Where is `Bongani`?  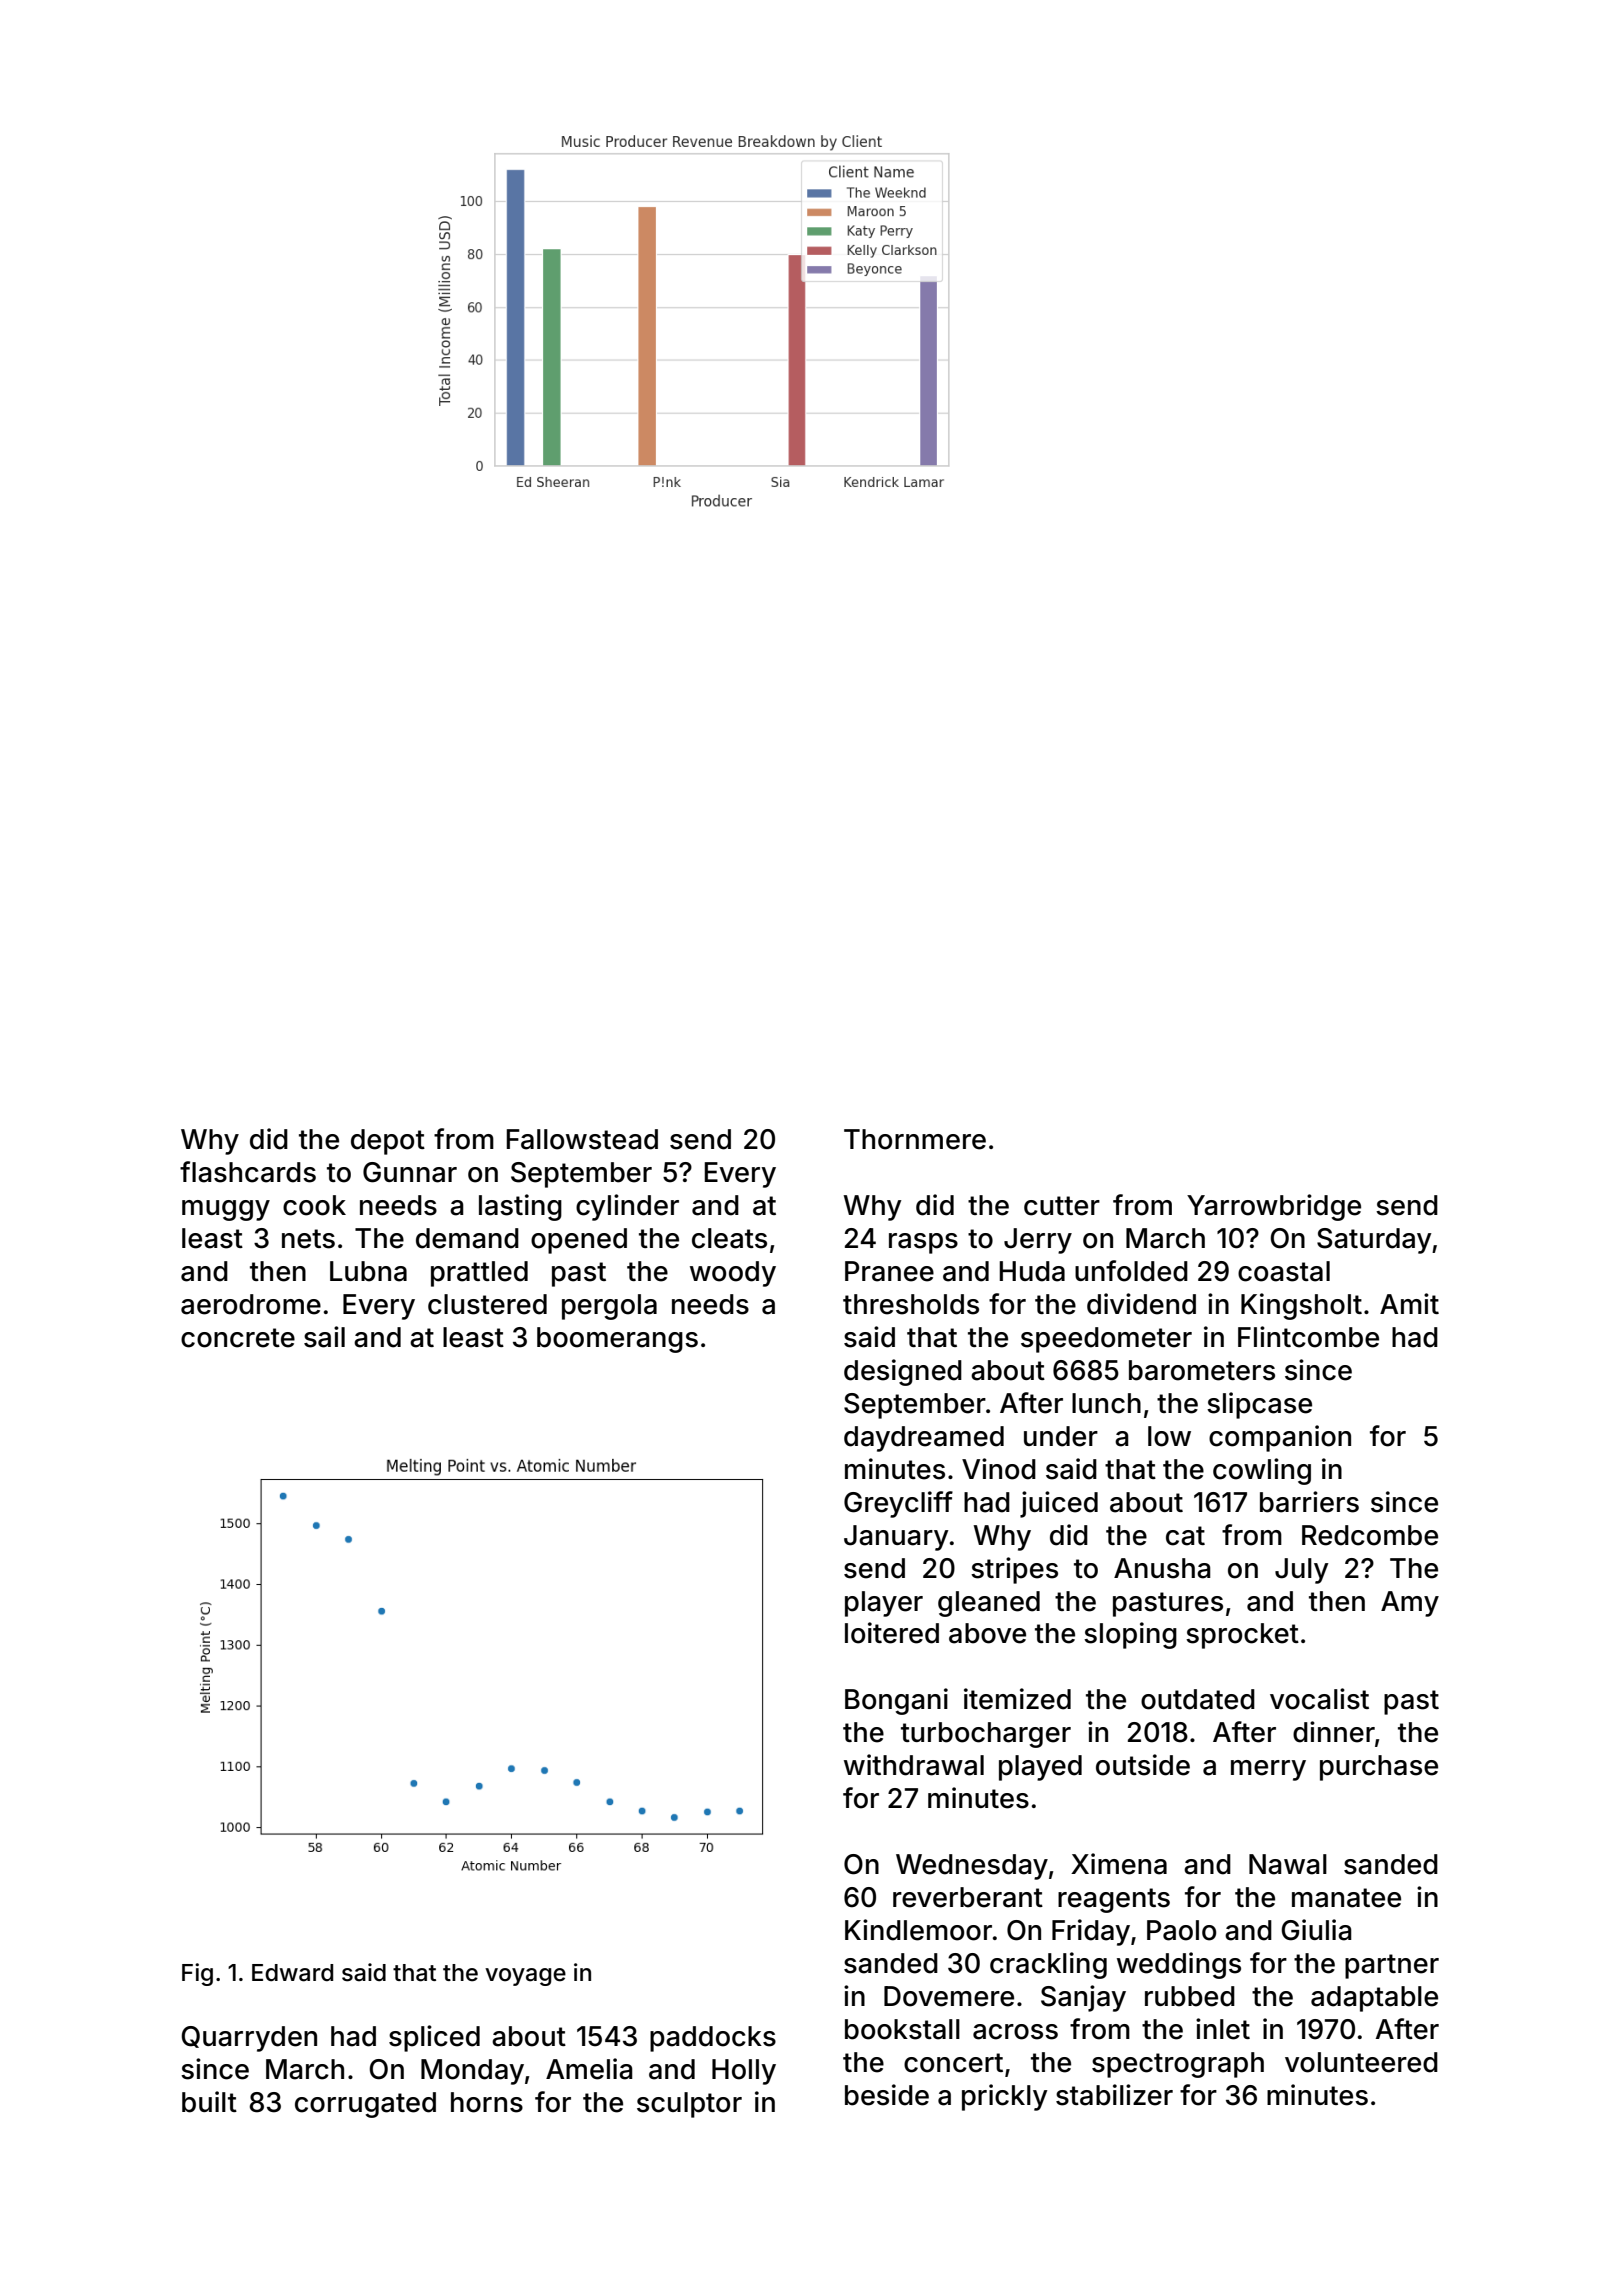 Bongani is located at coordinates (896, 1701).
